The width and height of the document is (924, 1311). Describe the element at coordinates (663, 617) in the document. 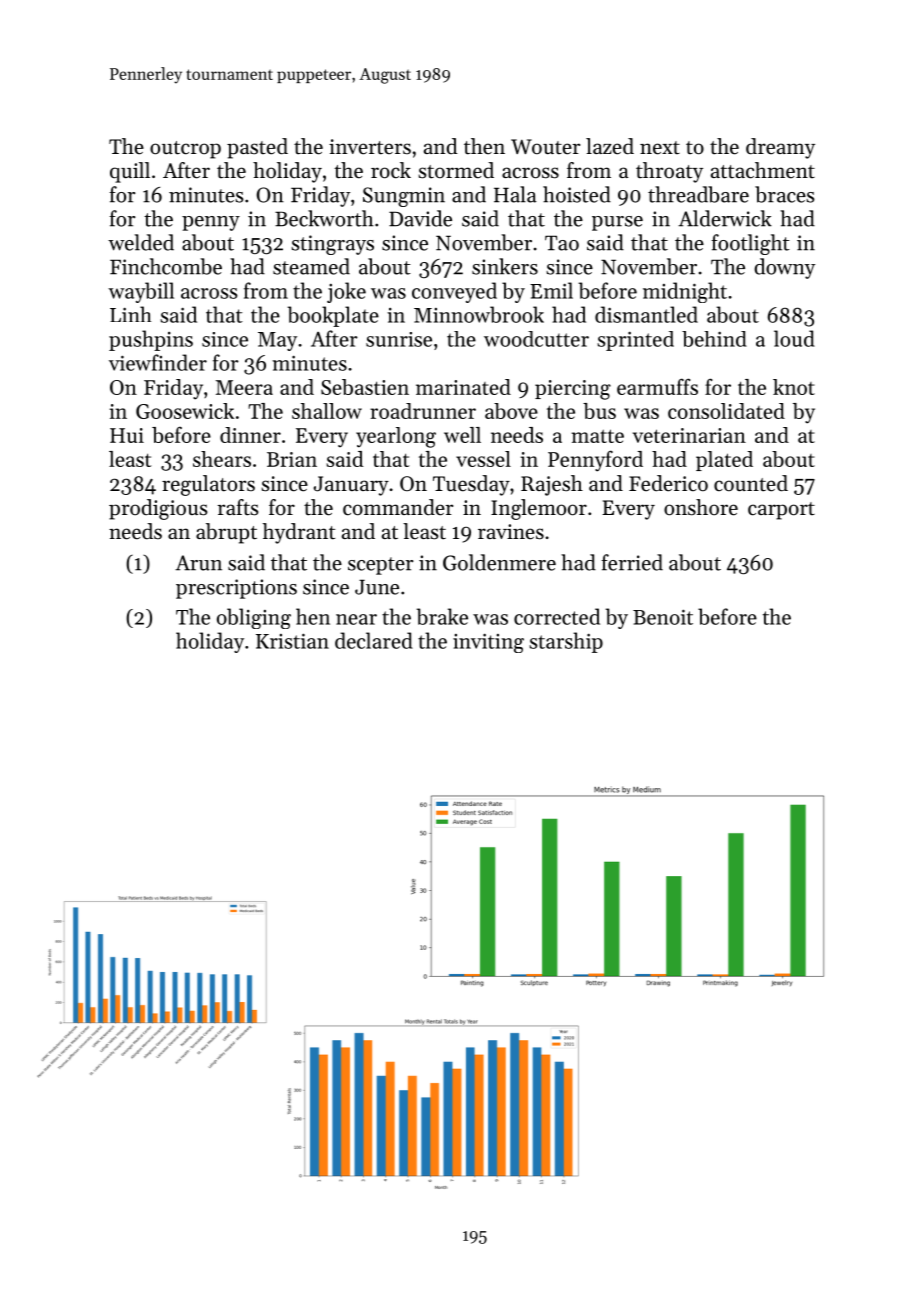

I see `Benoit` at that location.
